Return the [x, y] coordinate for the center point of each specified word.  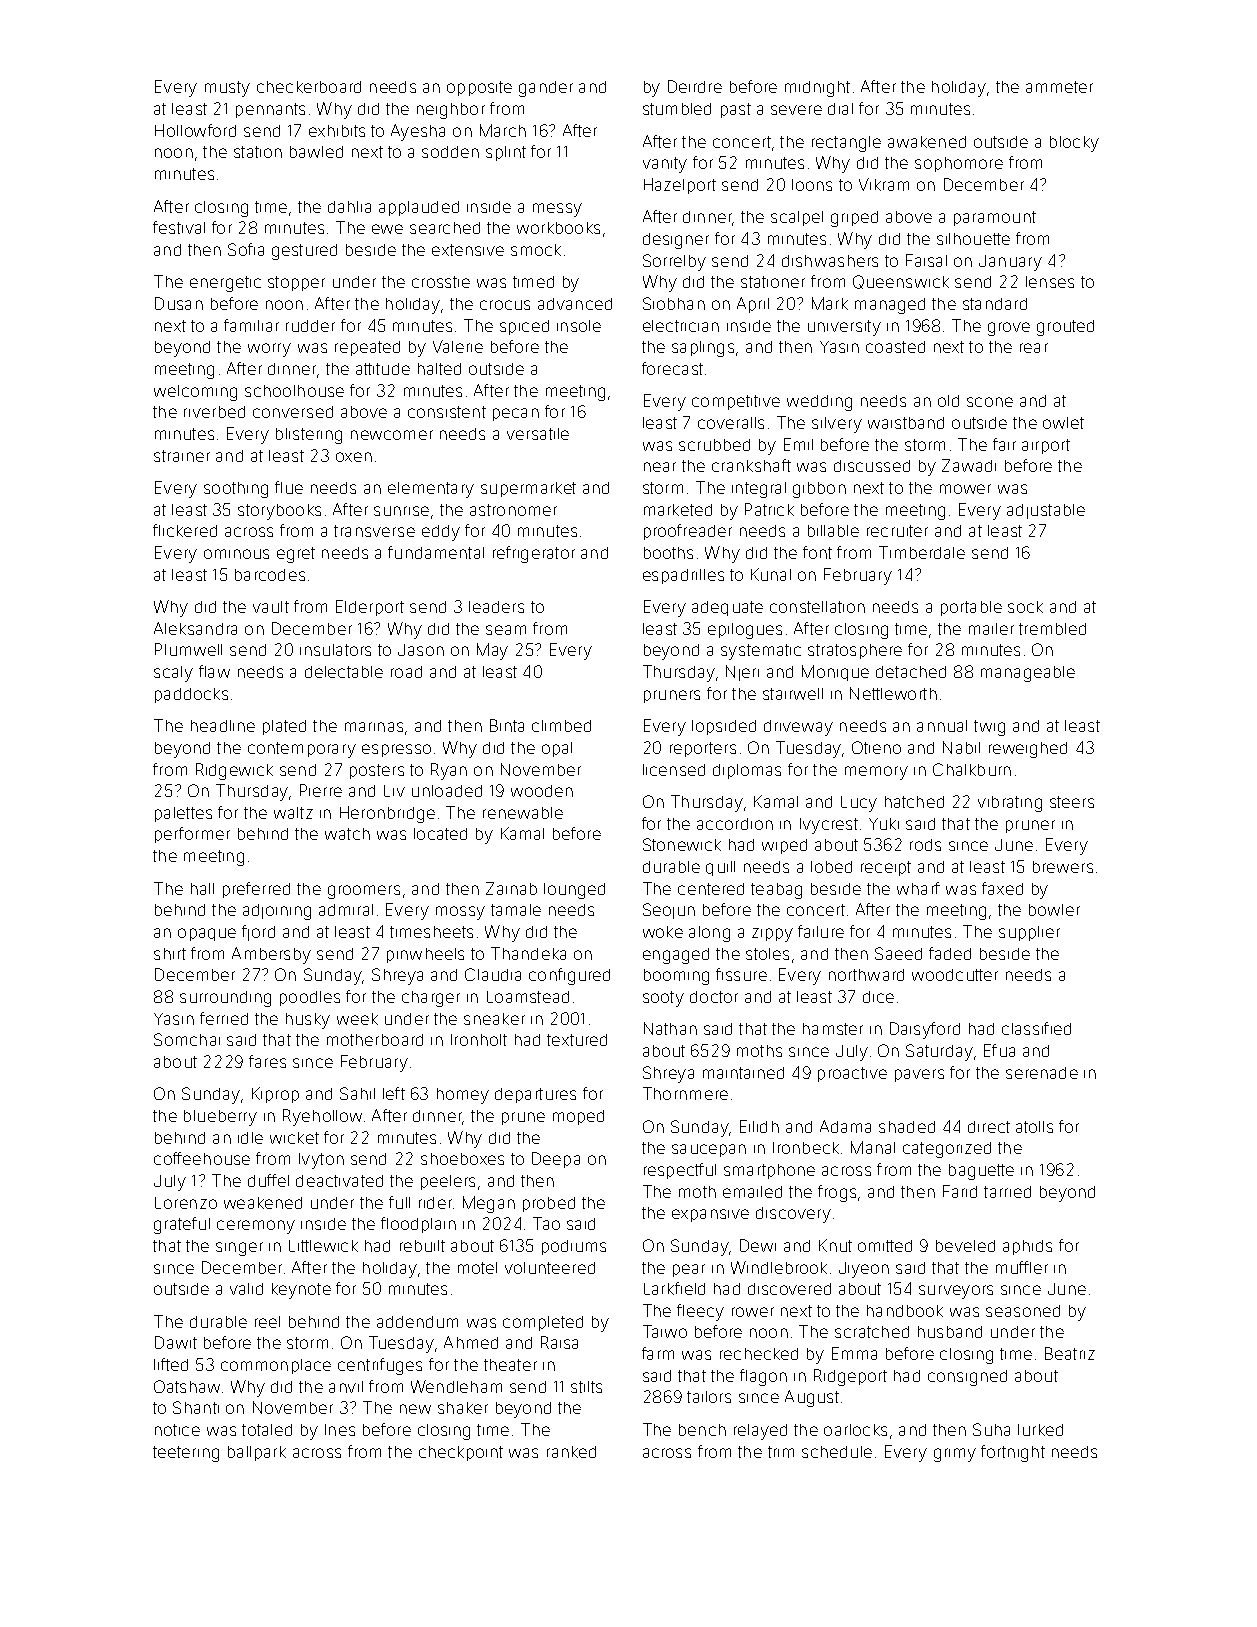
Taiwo [665, 1331]
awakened [927, 142]
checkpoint [461, 1453]
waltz [293, 813]
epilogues [745, 631]
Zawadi [969, 465]
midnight [817, 89]
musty [227, 89]
